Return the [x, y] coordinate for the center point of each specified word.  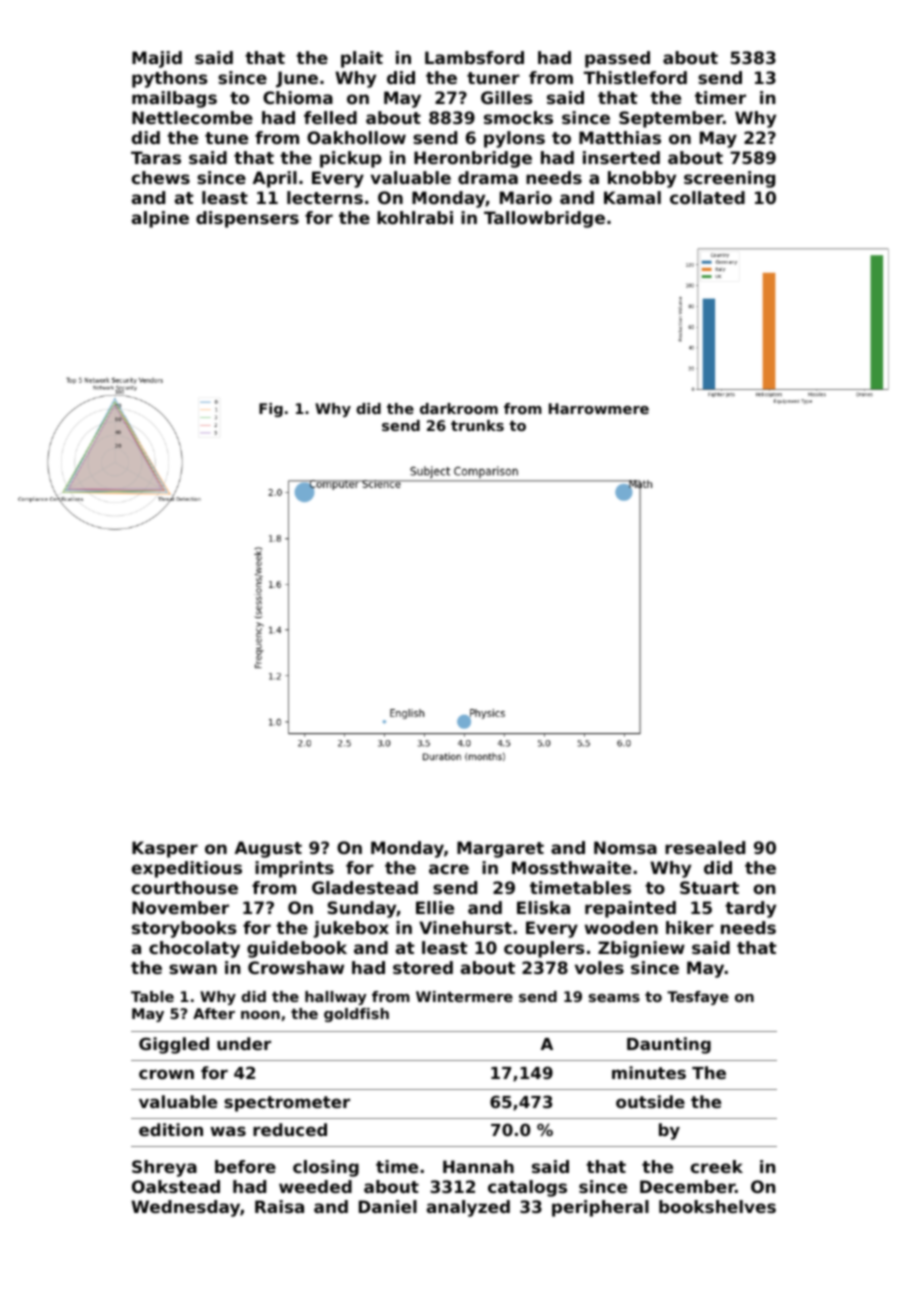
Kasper [165, 849]
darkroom [459, 408]
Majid [157, 59]
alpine [160, 219]
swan [193, 969]
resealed [705, 847]
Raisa [279, 1206]
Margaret [500, 849]
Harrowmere [599, 408]
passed [617, 59]
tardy [750, 909]
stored [423, 967]
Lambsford [474, 57]
